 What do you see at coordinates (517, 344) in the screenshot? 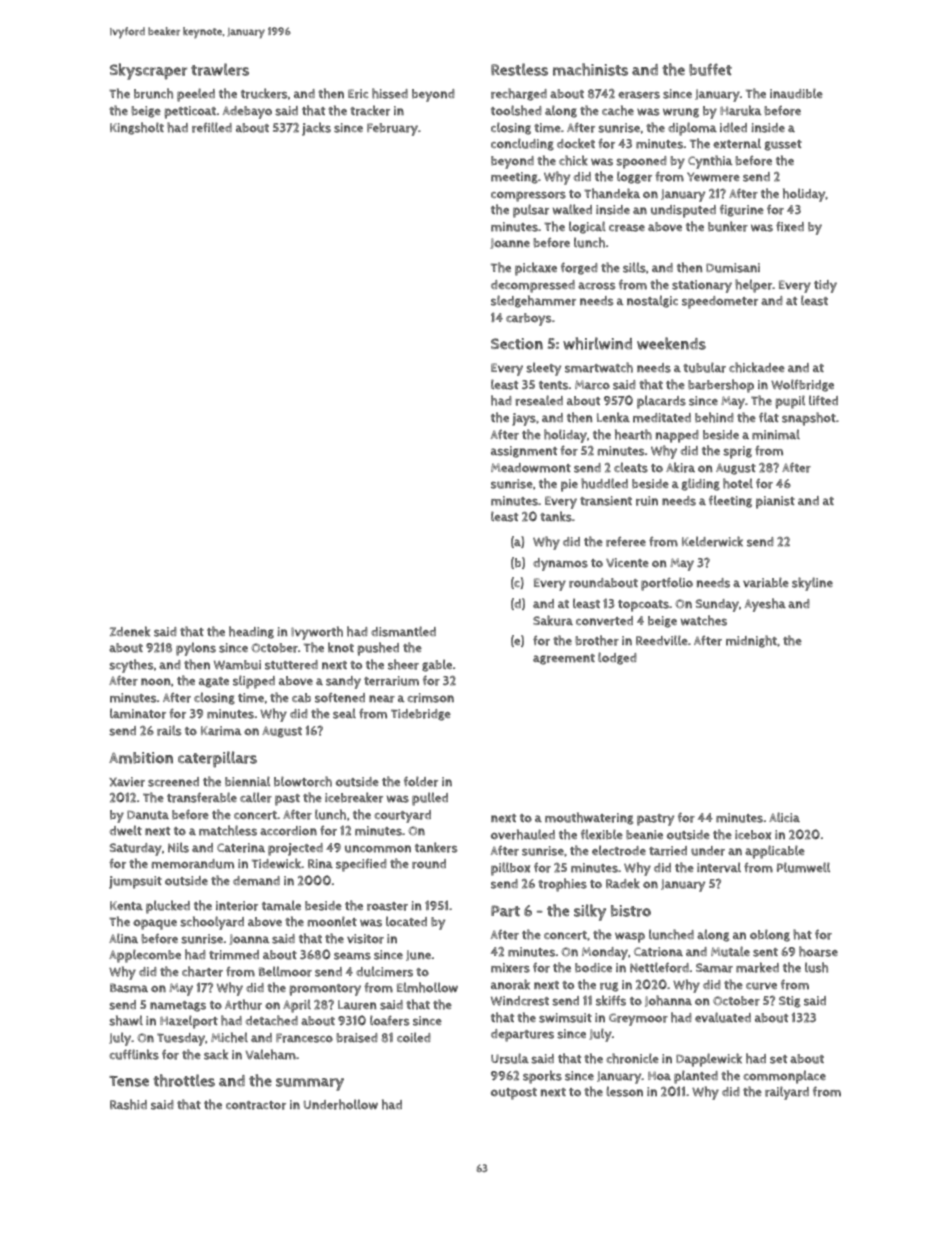
I see `Section` at bounding box center [517, 344].
